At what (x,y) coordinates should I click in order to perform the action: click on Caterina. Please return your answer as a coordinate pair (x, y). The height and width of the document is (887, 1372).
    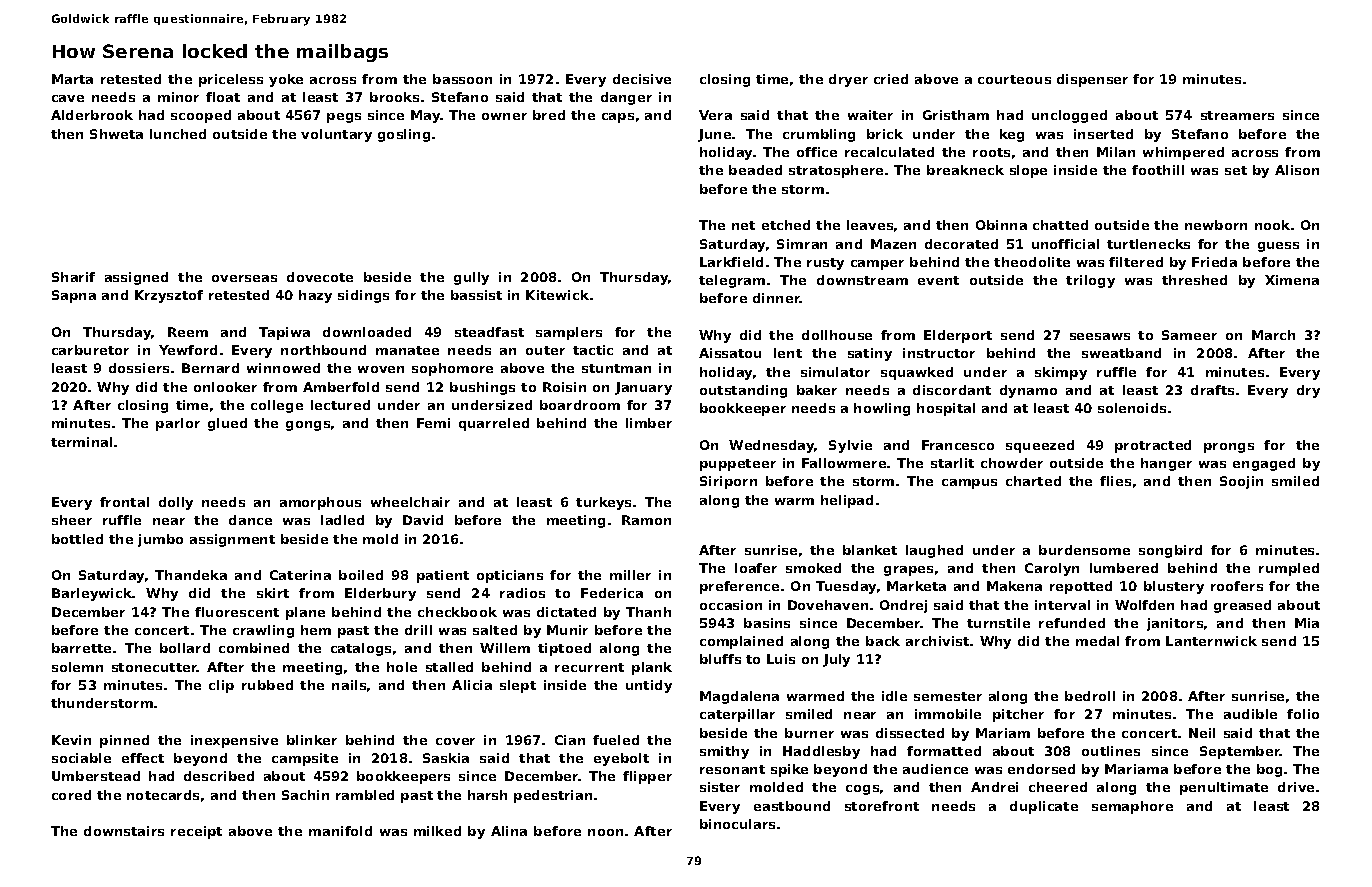
    Looking at the image, I should click on (300, 575).
